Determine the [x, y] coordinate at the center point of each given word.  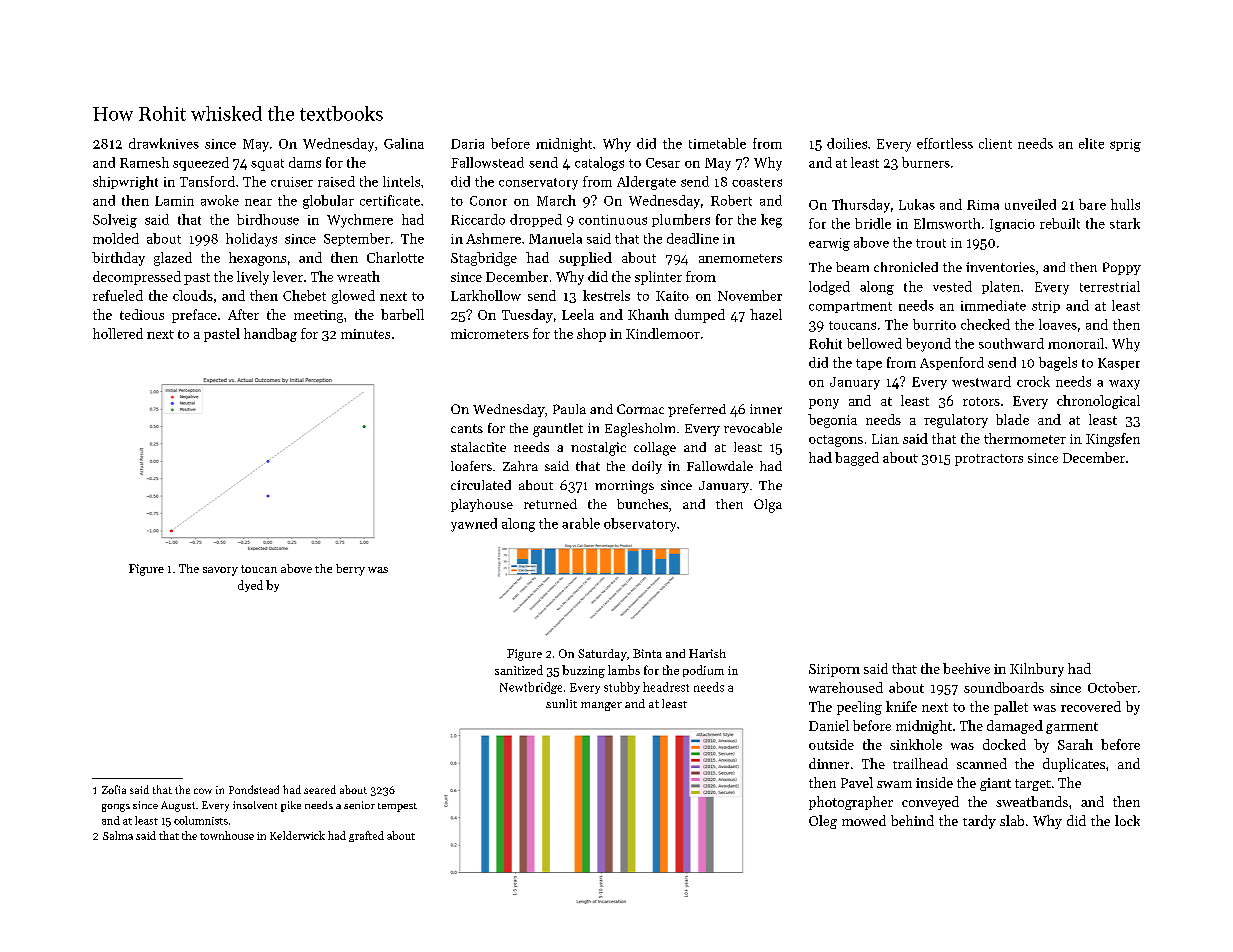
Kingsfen [1113, 440]
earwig [829, 244]
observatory [640, 525]
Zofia [114, 789]
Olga [768, 506]
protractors [989, 460]
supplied [585, 259]
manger [601, 706]
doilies [847, 143]
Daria [467, 144]
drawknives [164, 143]
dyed [250, 586]
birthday [118, 259]
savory [220, 571]
